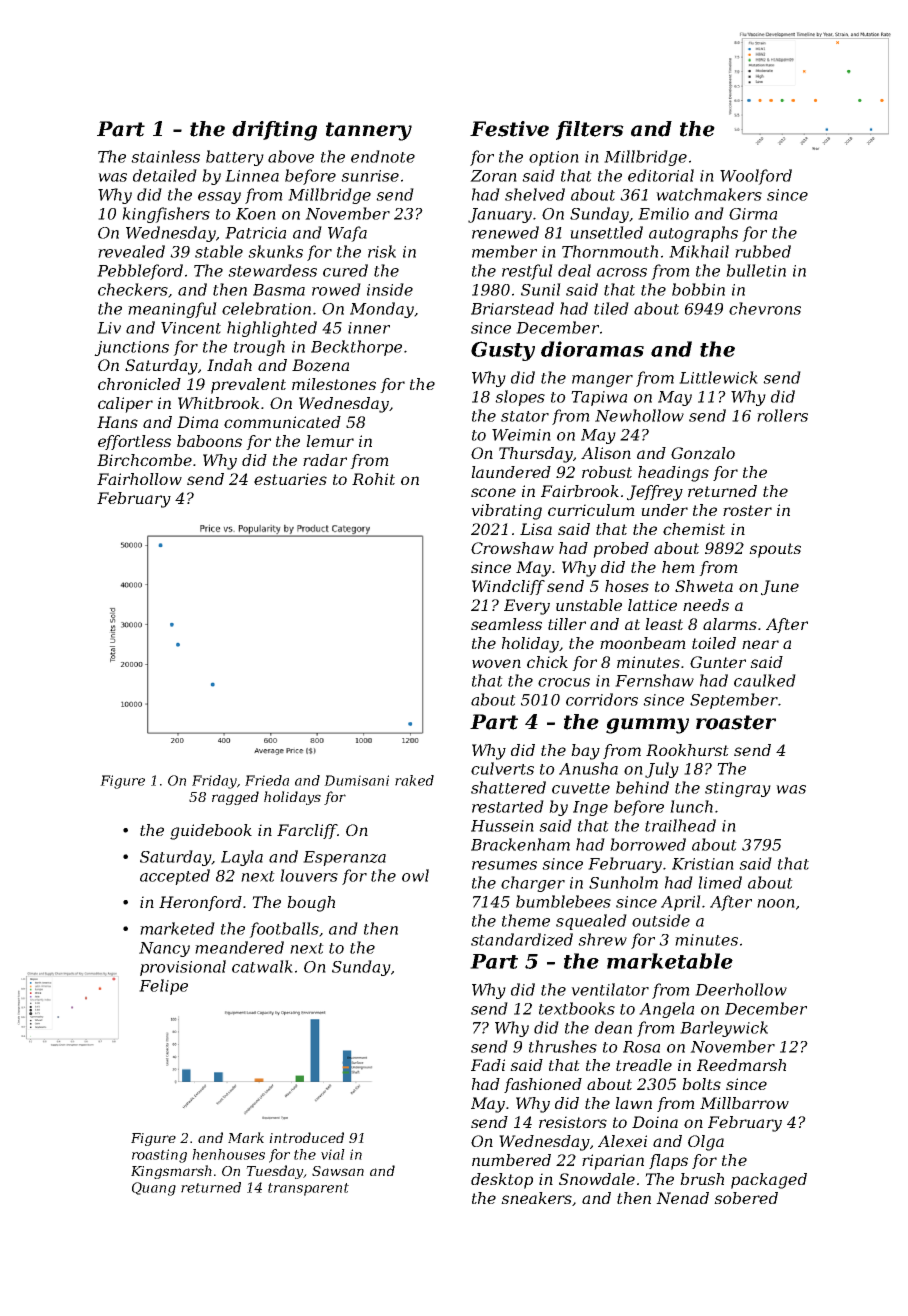 The width and height of the screenshot is (908, 1316). I want to click on standardized, so click(522, 939).
